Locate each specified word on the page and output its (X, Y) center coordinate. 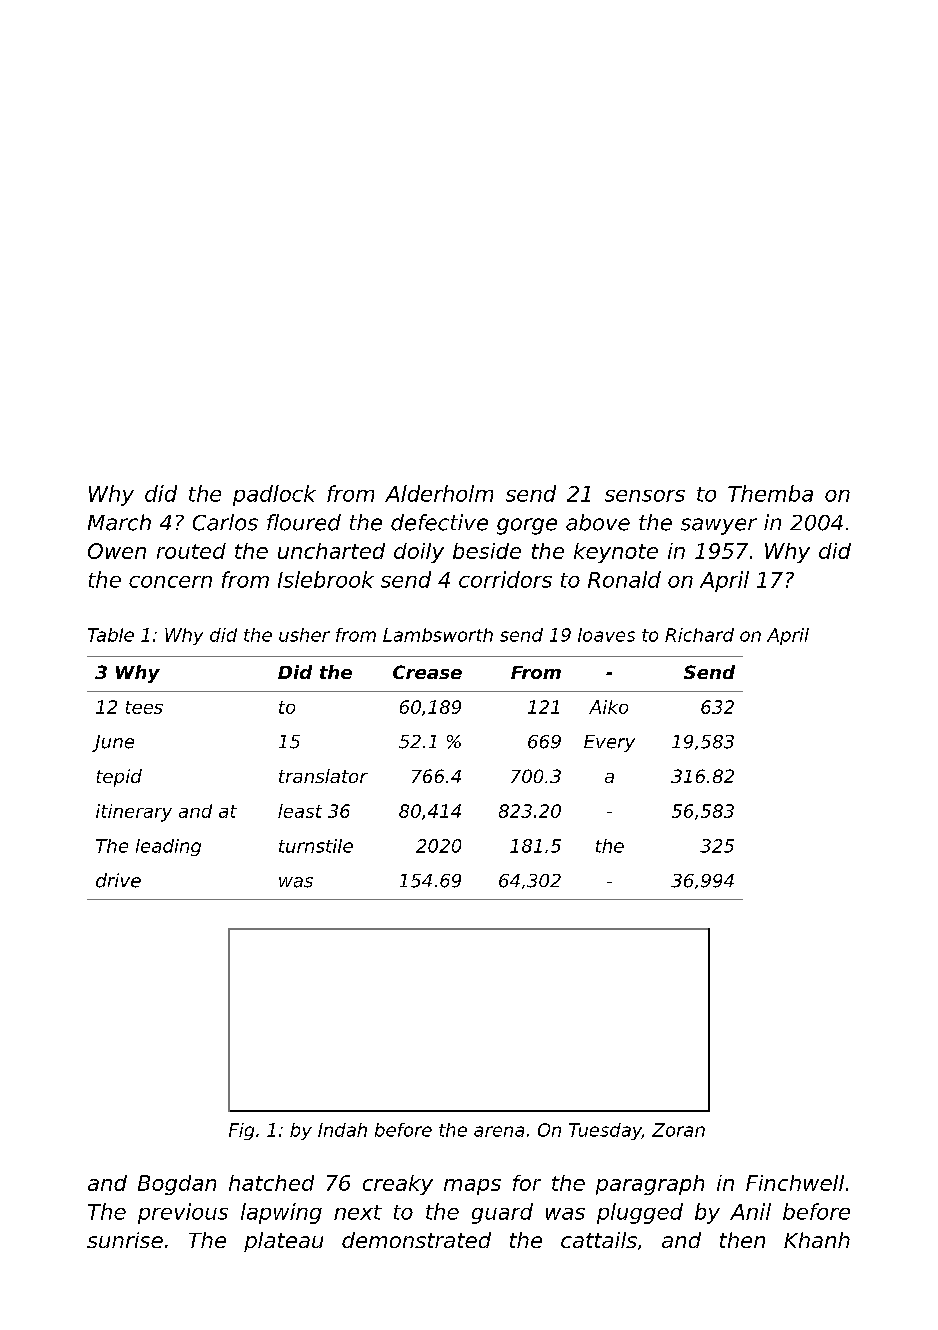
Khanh (817, 1240)
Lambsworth (438, 635)
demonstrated (416, 1240)
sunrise (125, 1240)
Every (609, 743)
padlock (274, 495)
